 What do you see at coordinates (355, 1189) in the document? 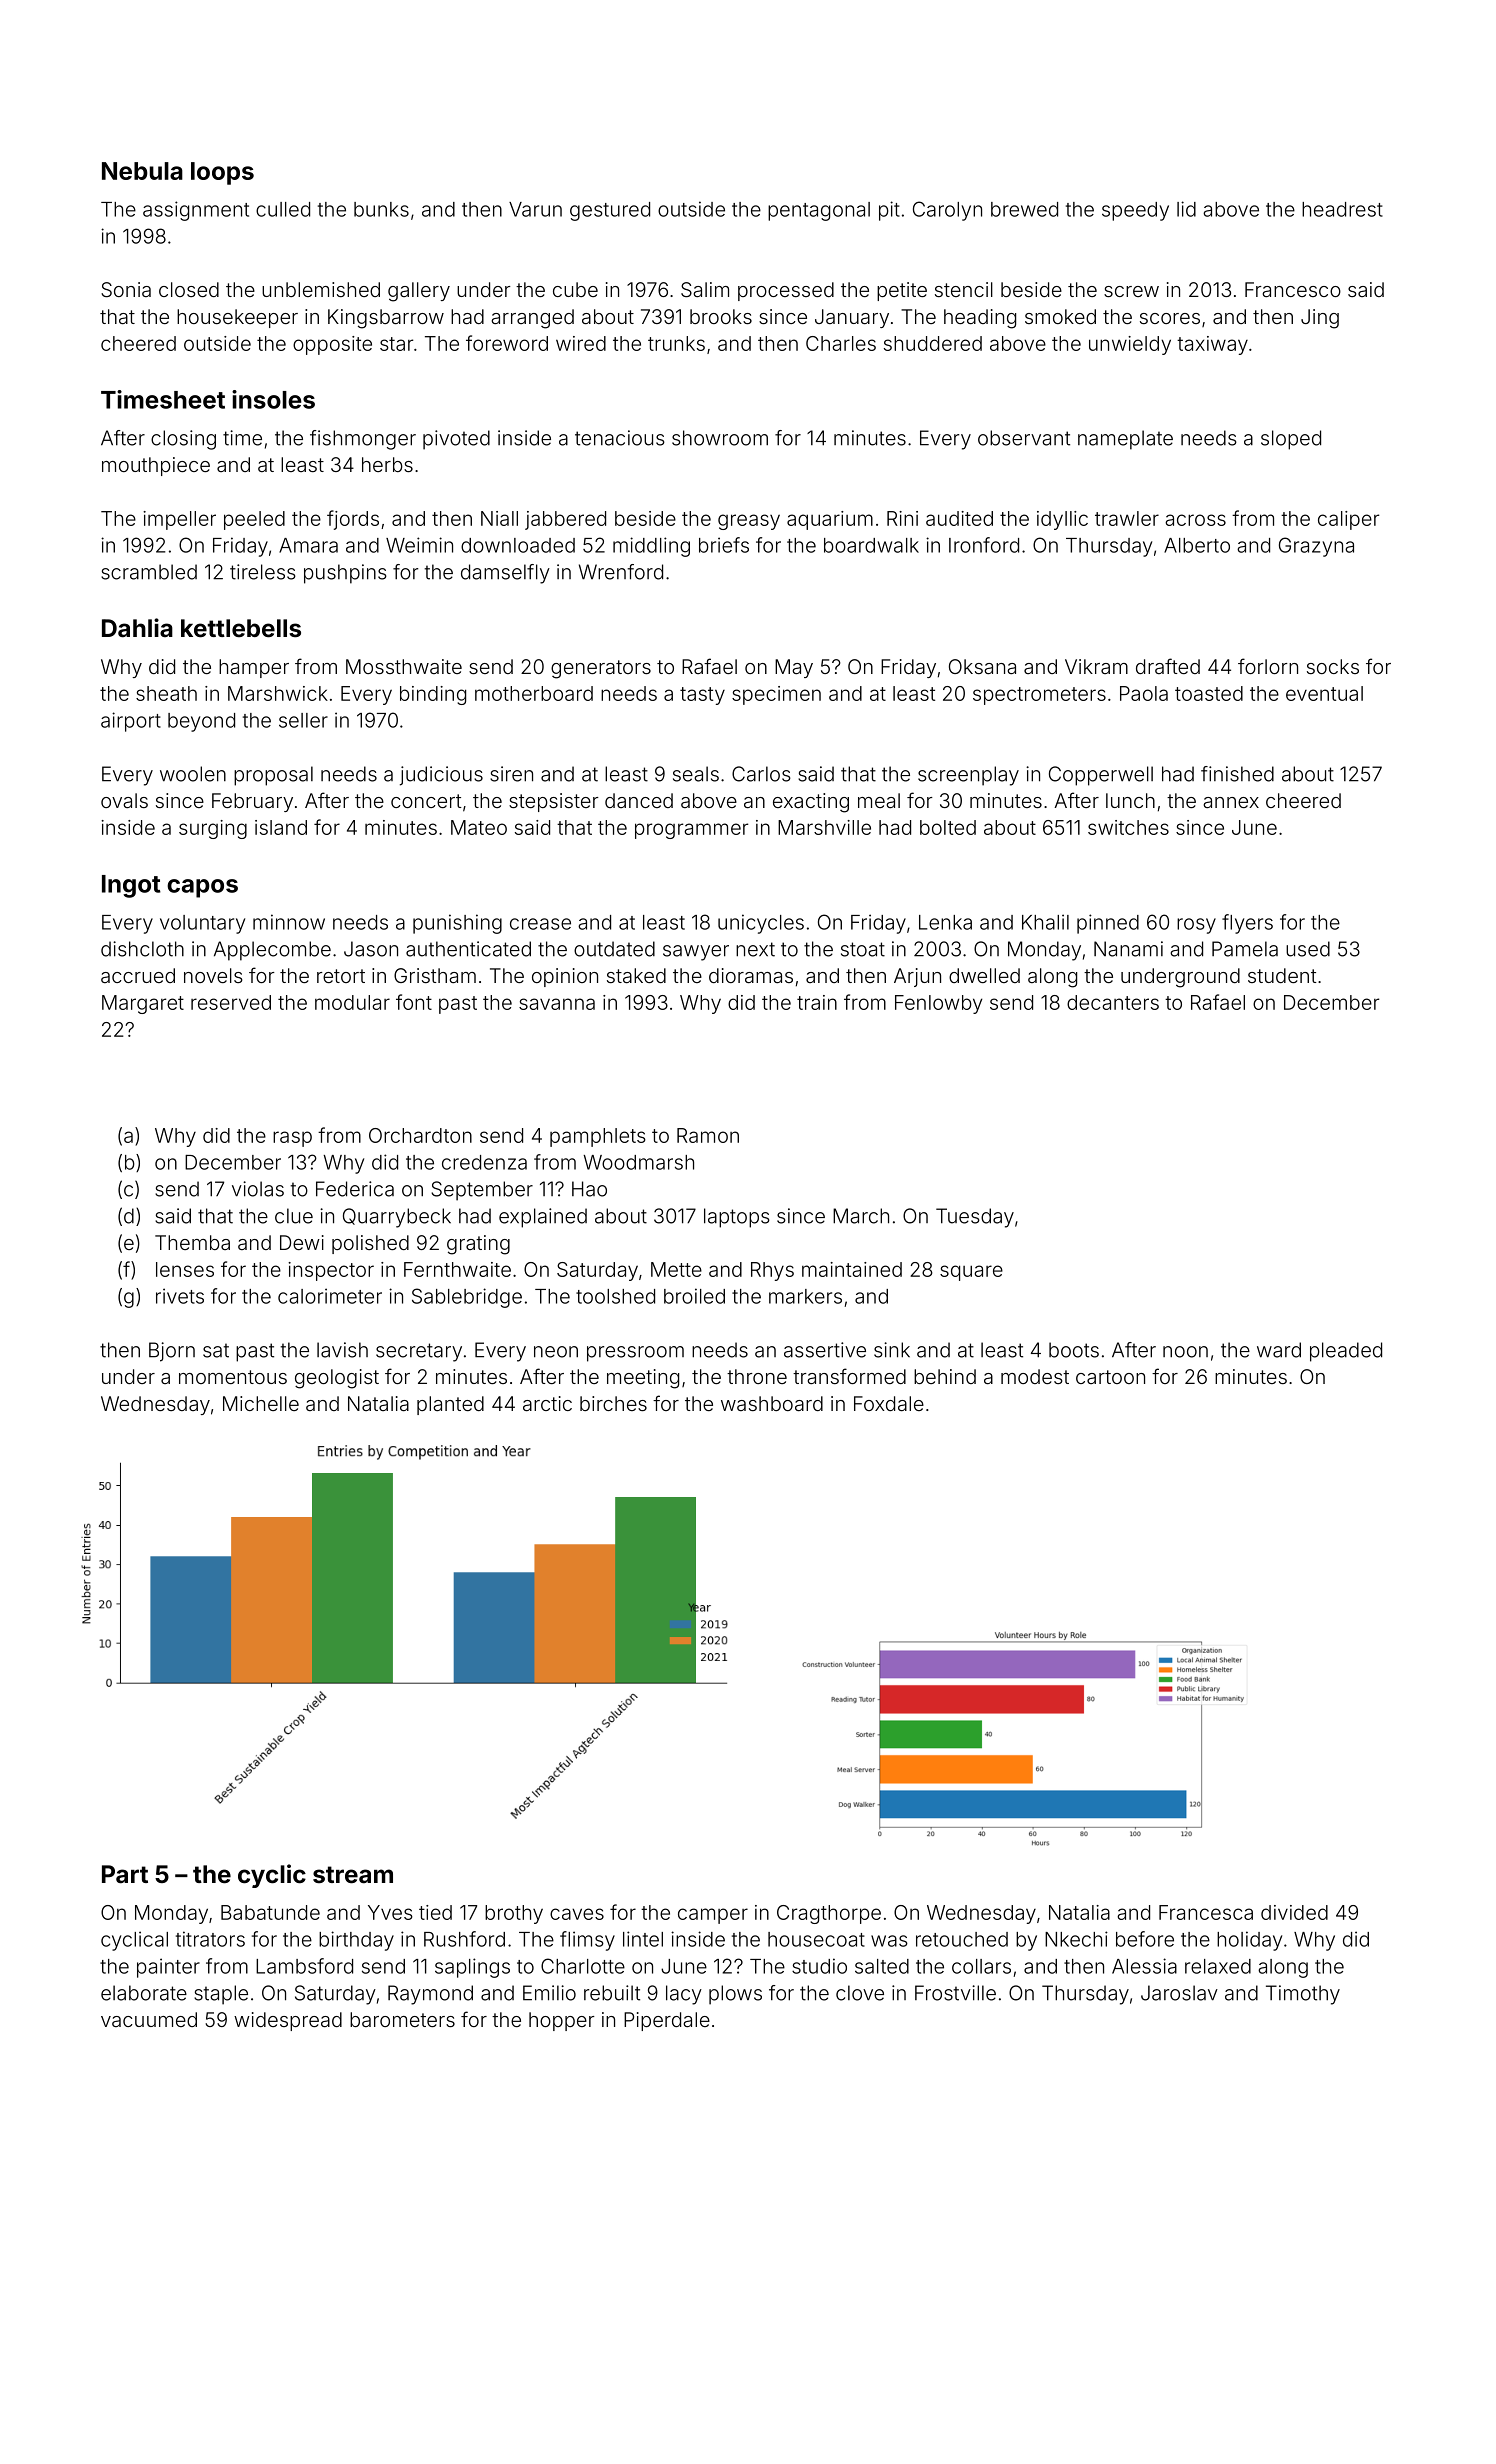
I see `Federica` at bounding box center [355, 1189].
